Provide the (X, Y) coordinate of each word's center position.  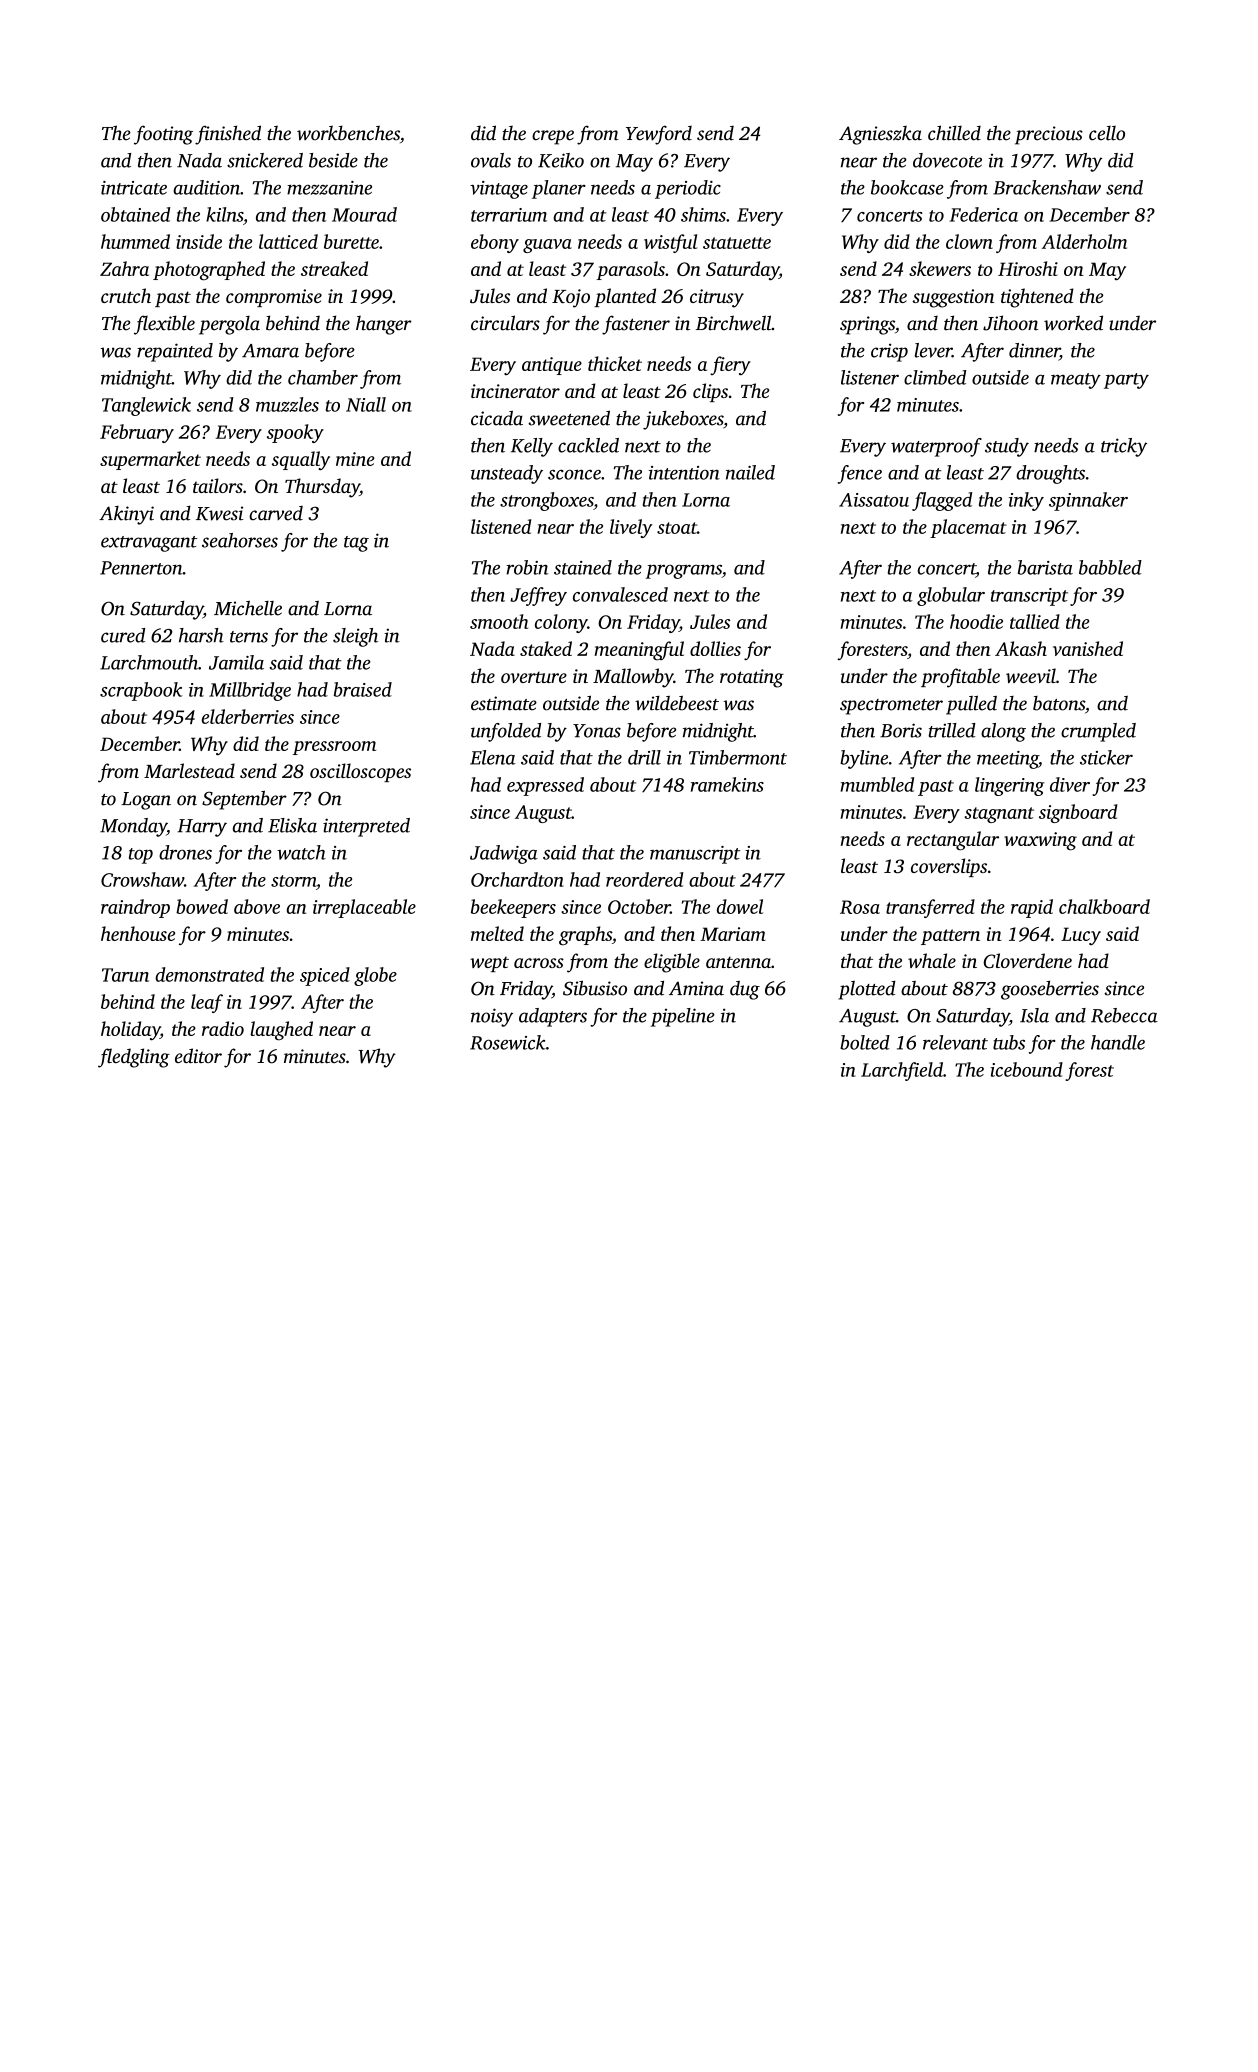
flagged (942, 501)
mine (355, 459)
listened (501, 526)
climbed (935, 377)
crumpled (1098, 732)
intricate (134, 188)
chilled (954, 133)
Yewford (659, 135)
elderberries (248, 716)
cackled (588, 445)
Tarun (125, 975)
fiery (730, 365)
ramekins (727, 784)
